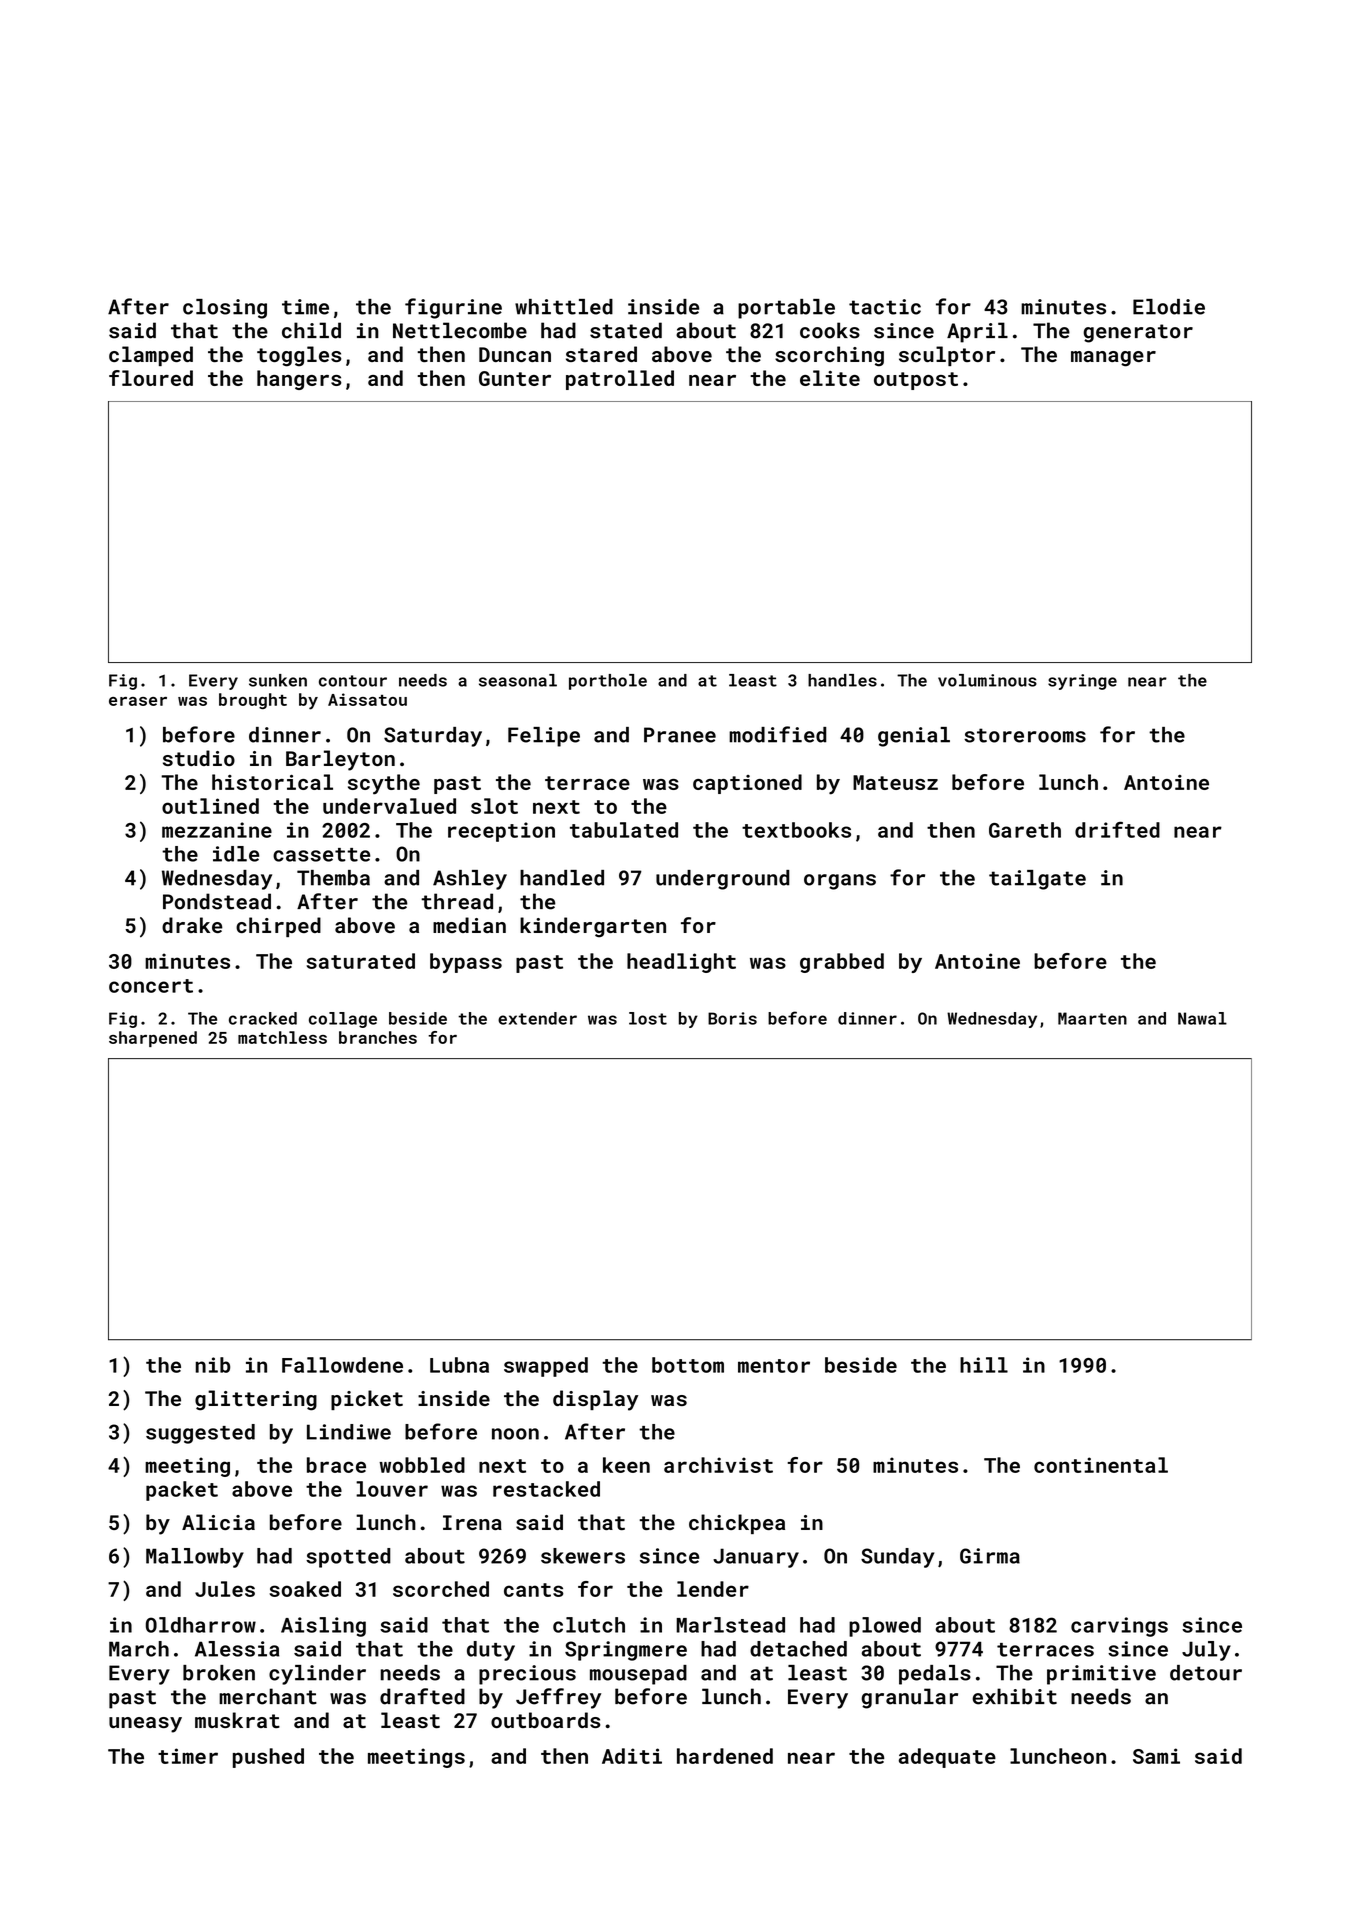 This document has height=1923, width=1360. What do you see at coordinates (537, 1018) in the document?
I see `extender` at bounding box center [537, 1018].
